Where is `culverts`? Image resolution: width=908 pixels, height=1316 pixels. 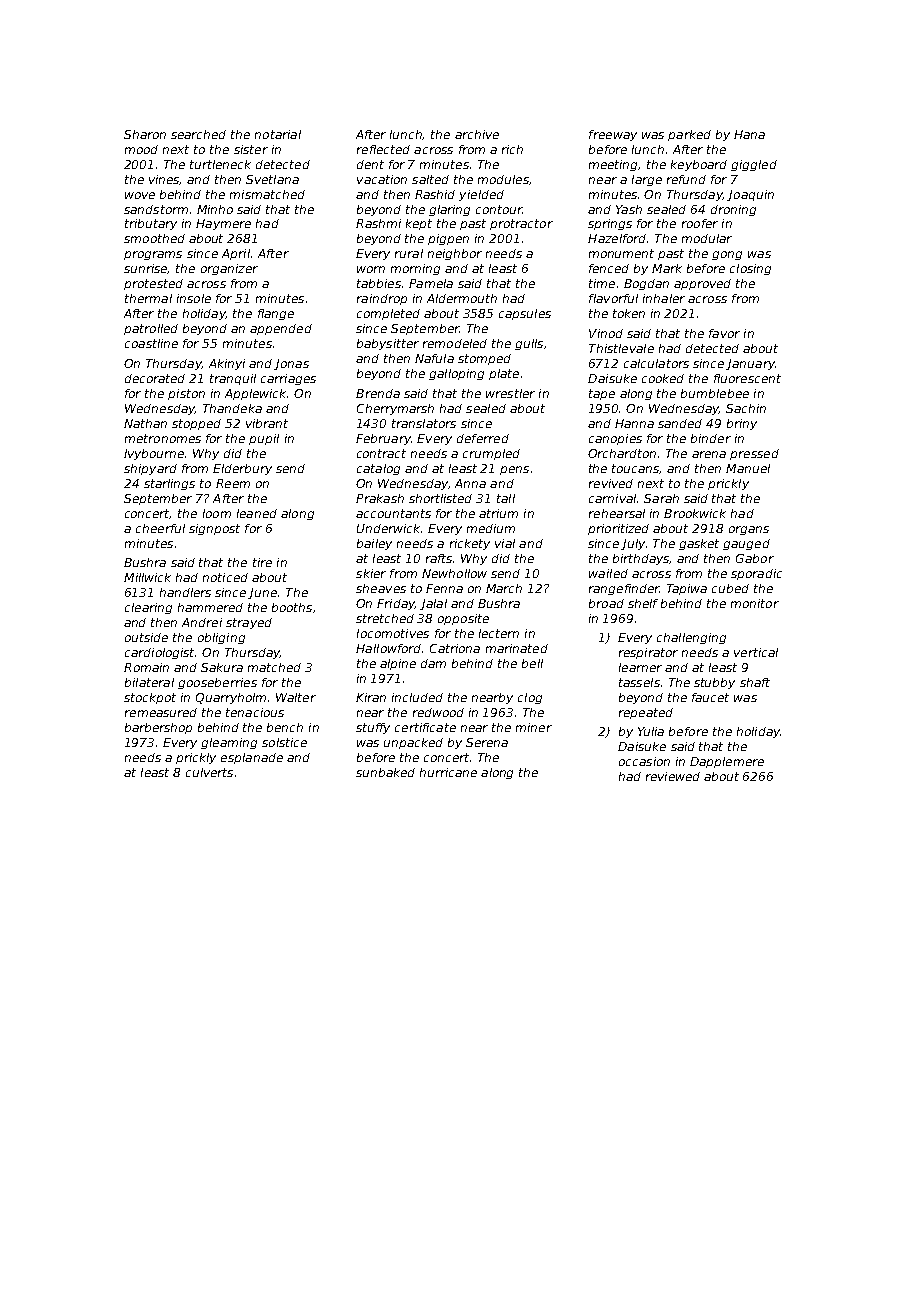 culverts is located at coordinates (209, 772).
